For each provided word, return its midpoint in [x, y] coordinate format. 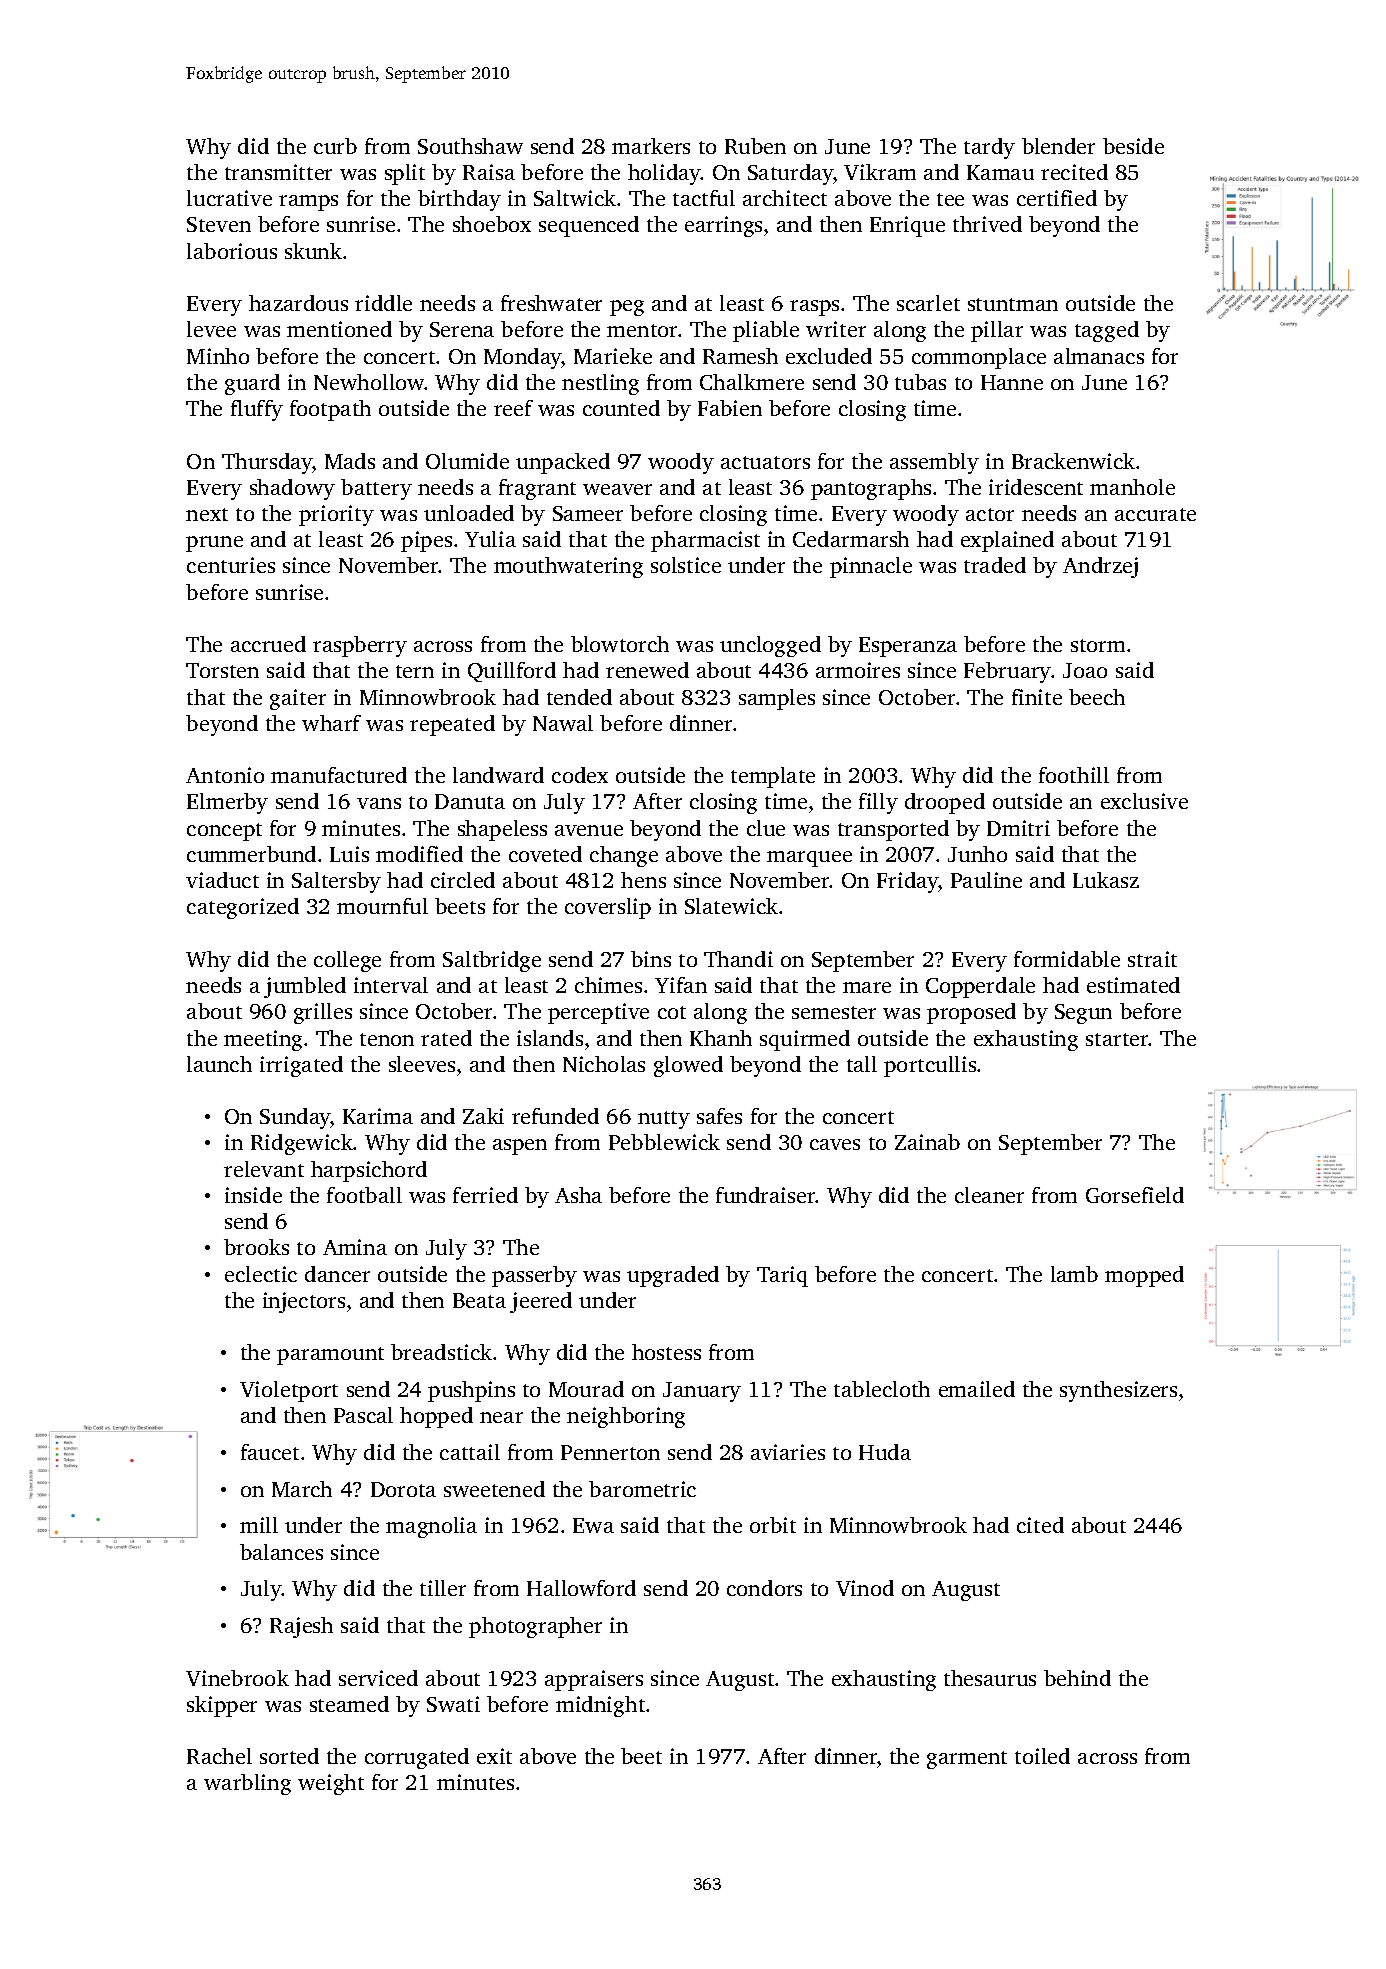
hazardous [298, 303]
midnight [600, 1706]
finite [1037, 697]
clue [766, 828]
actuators [765, 462]
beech [1097, 697]
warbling [247, 1784]
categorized [243, 908]
